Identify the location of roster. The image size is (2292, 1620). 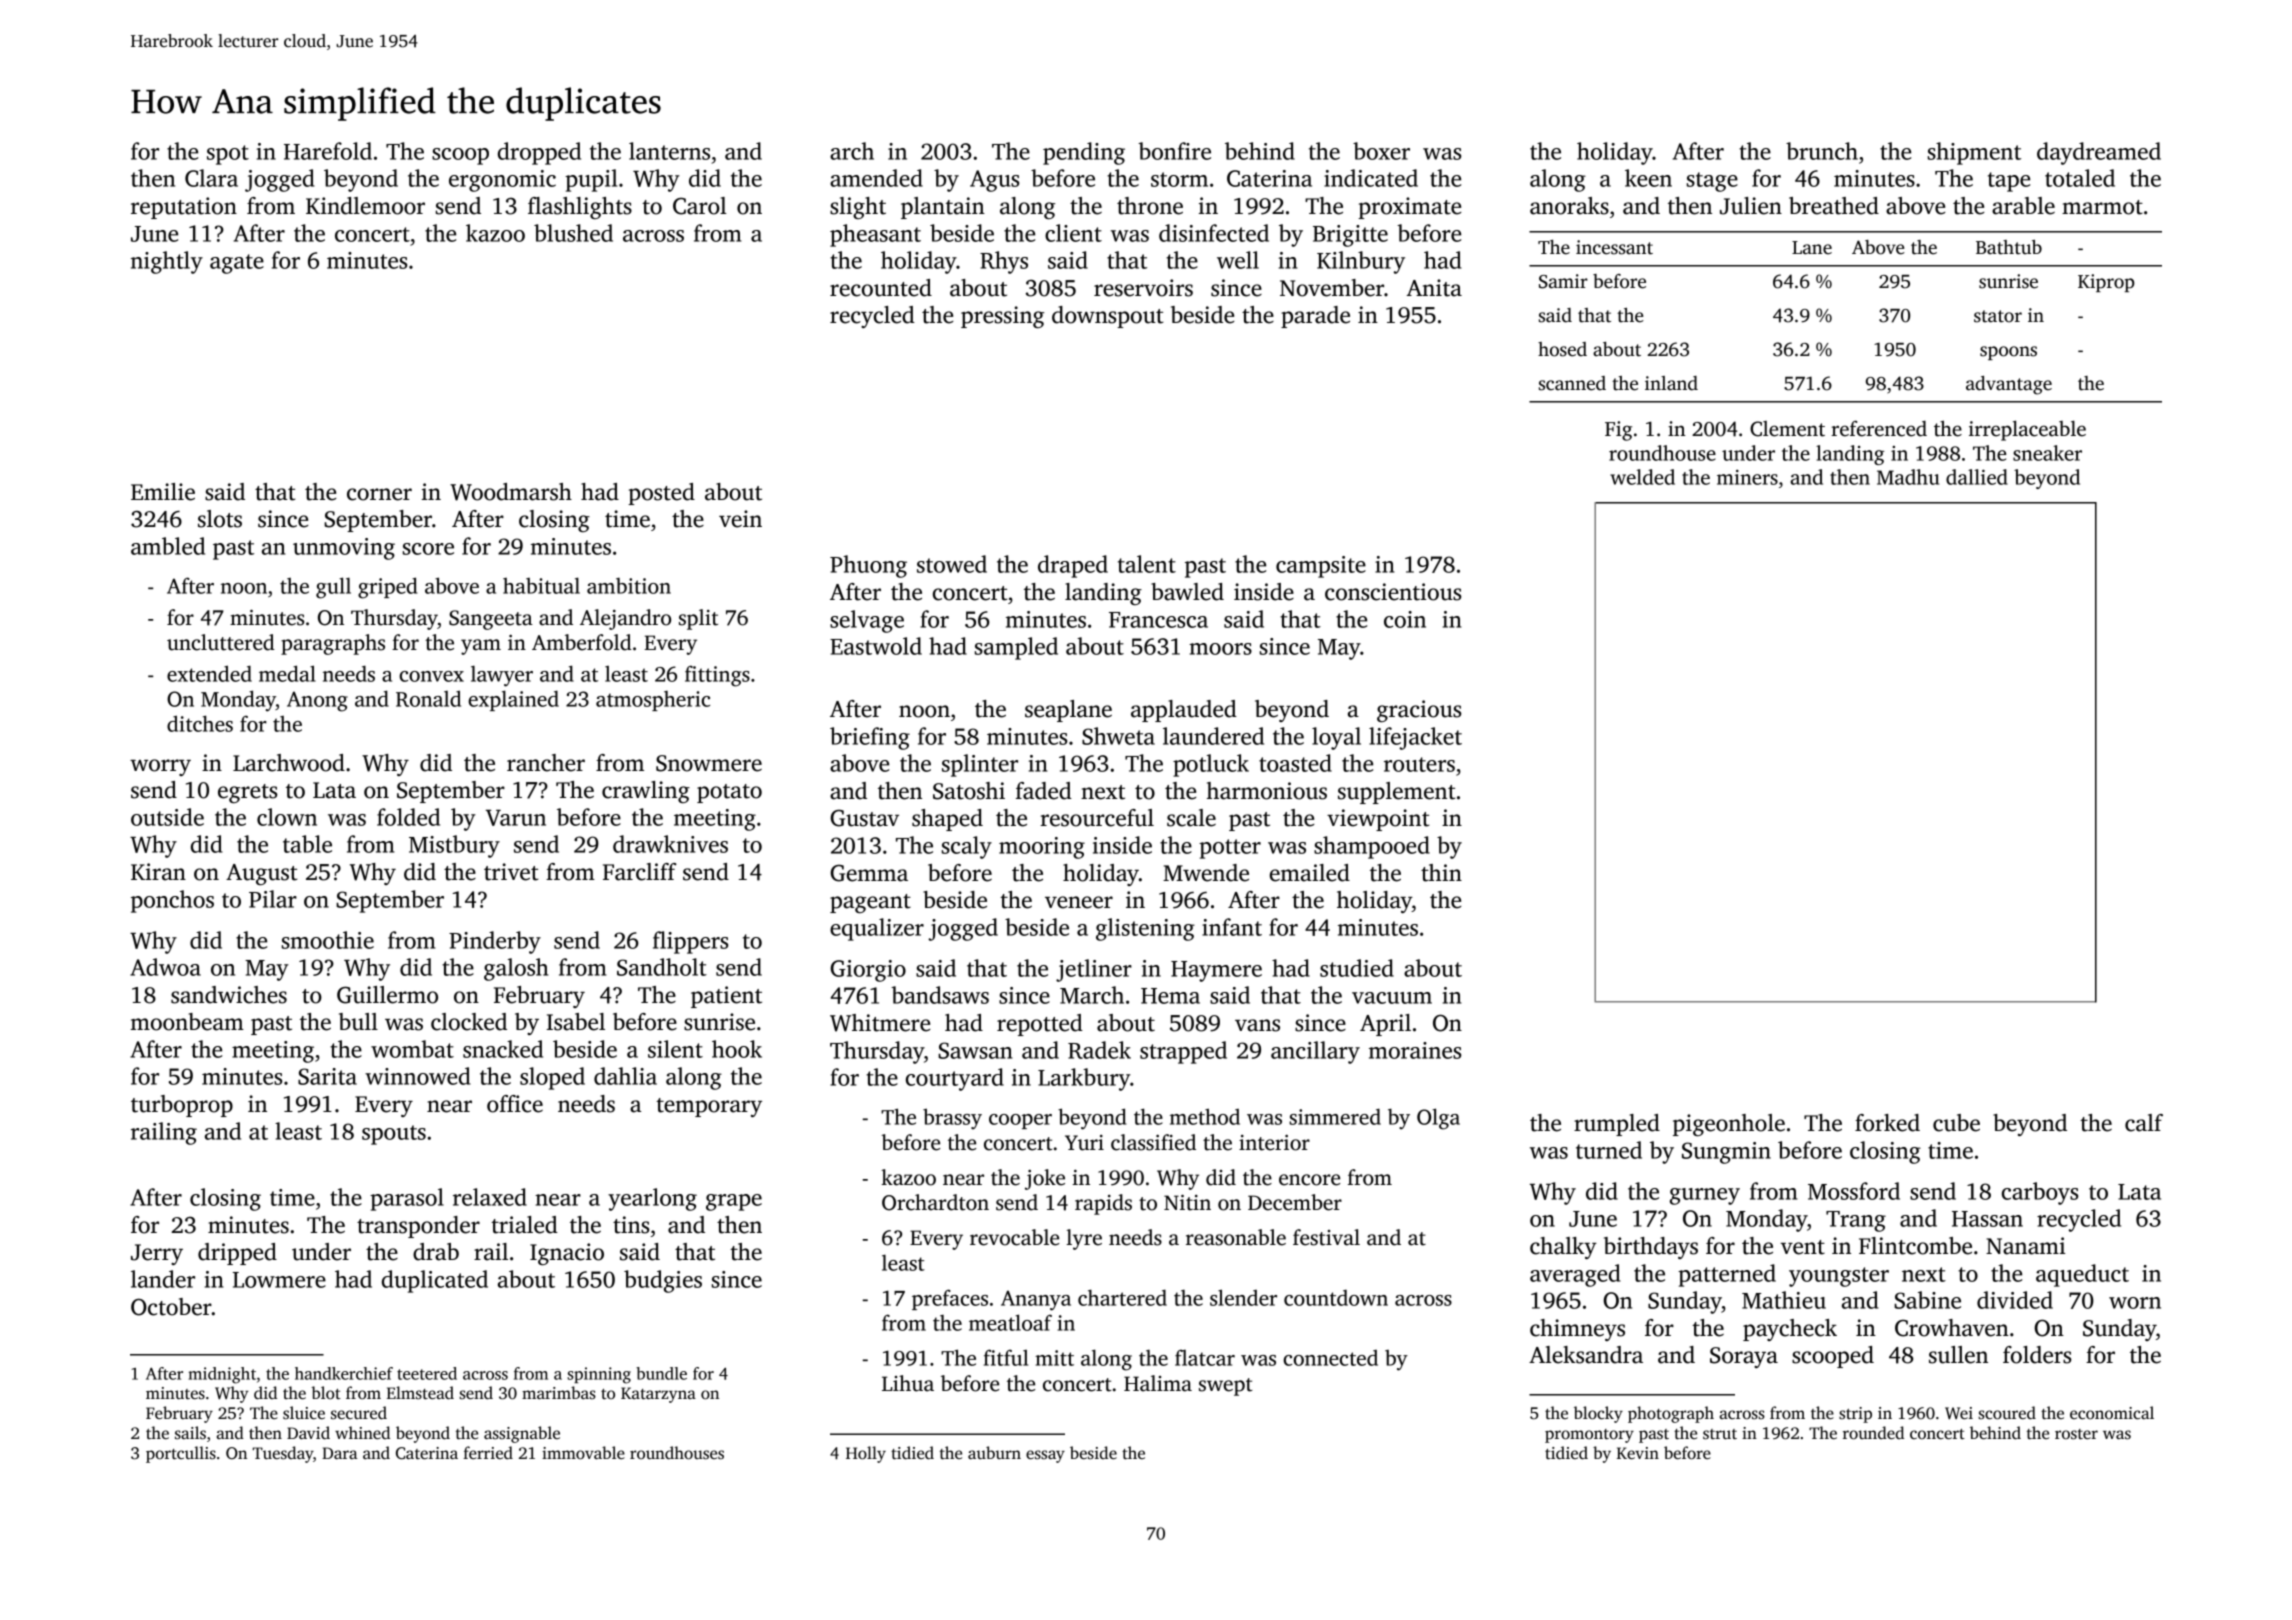
(2076, 1434).
